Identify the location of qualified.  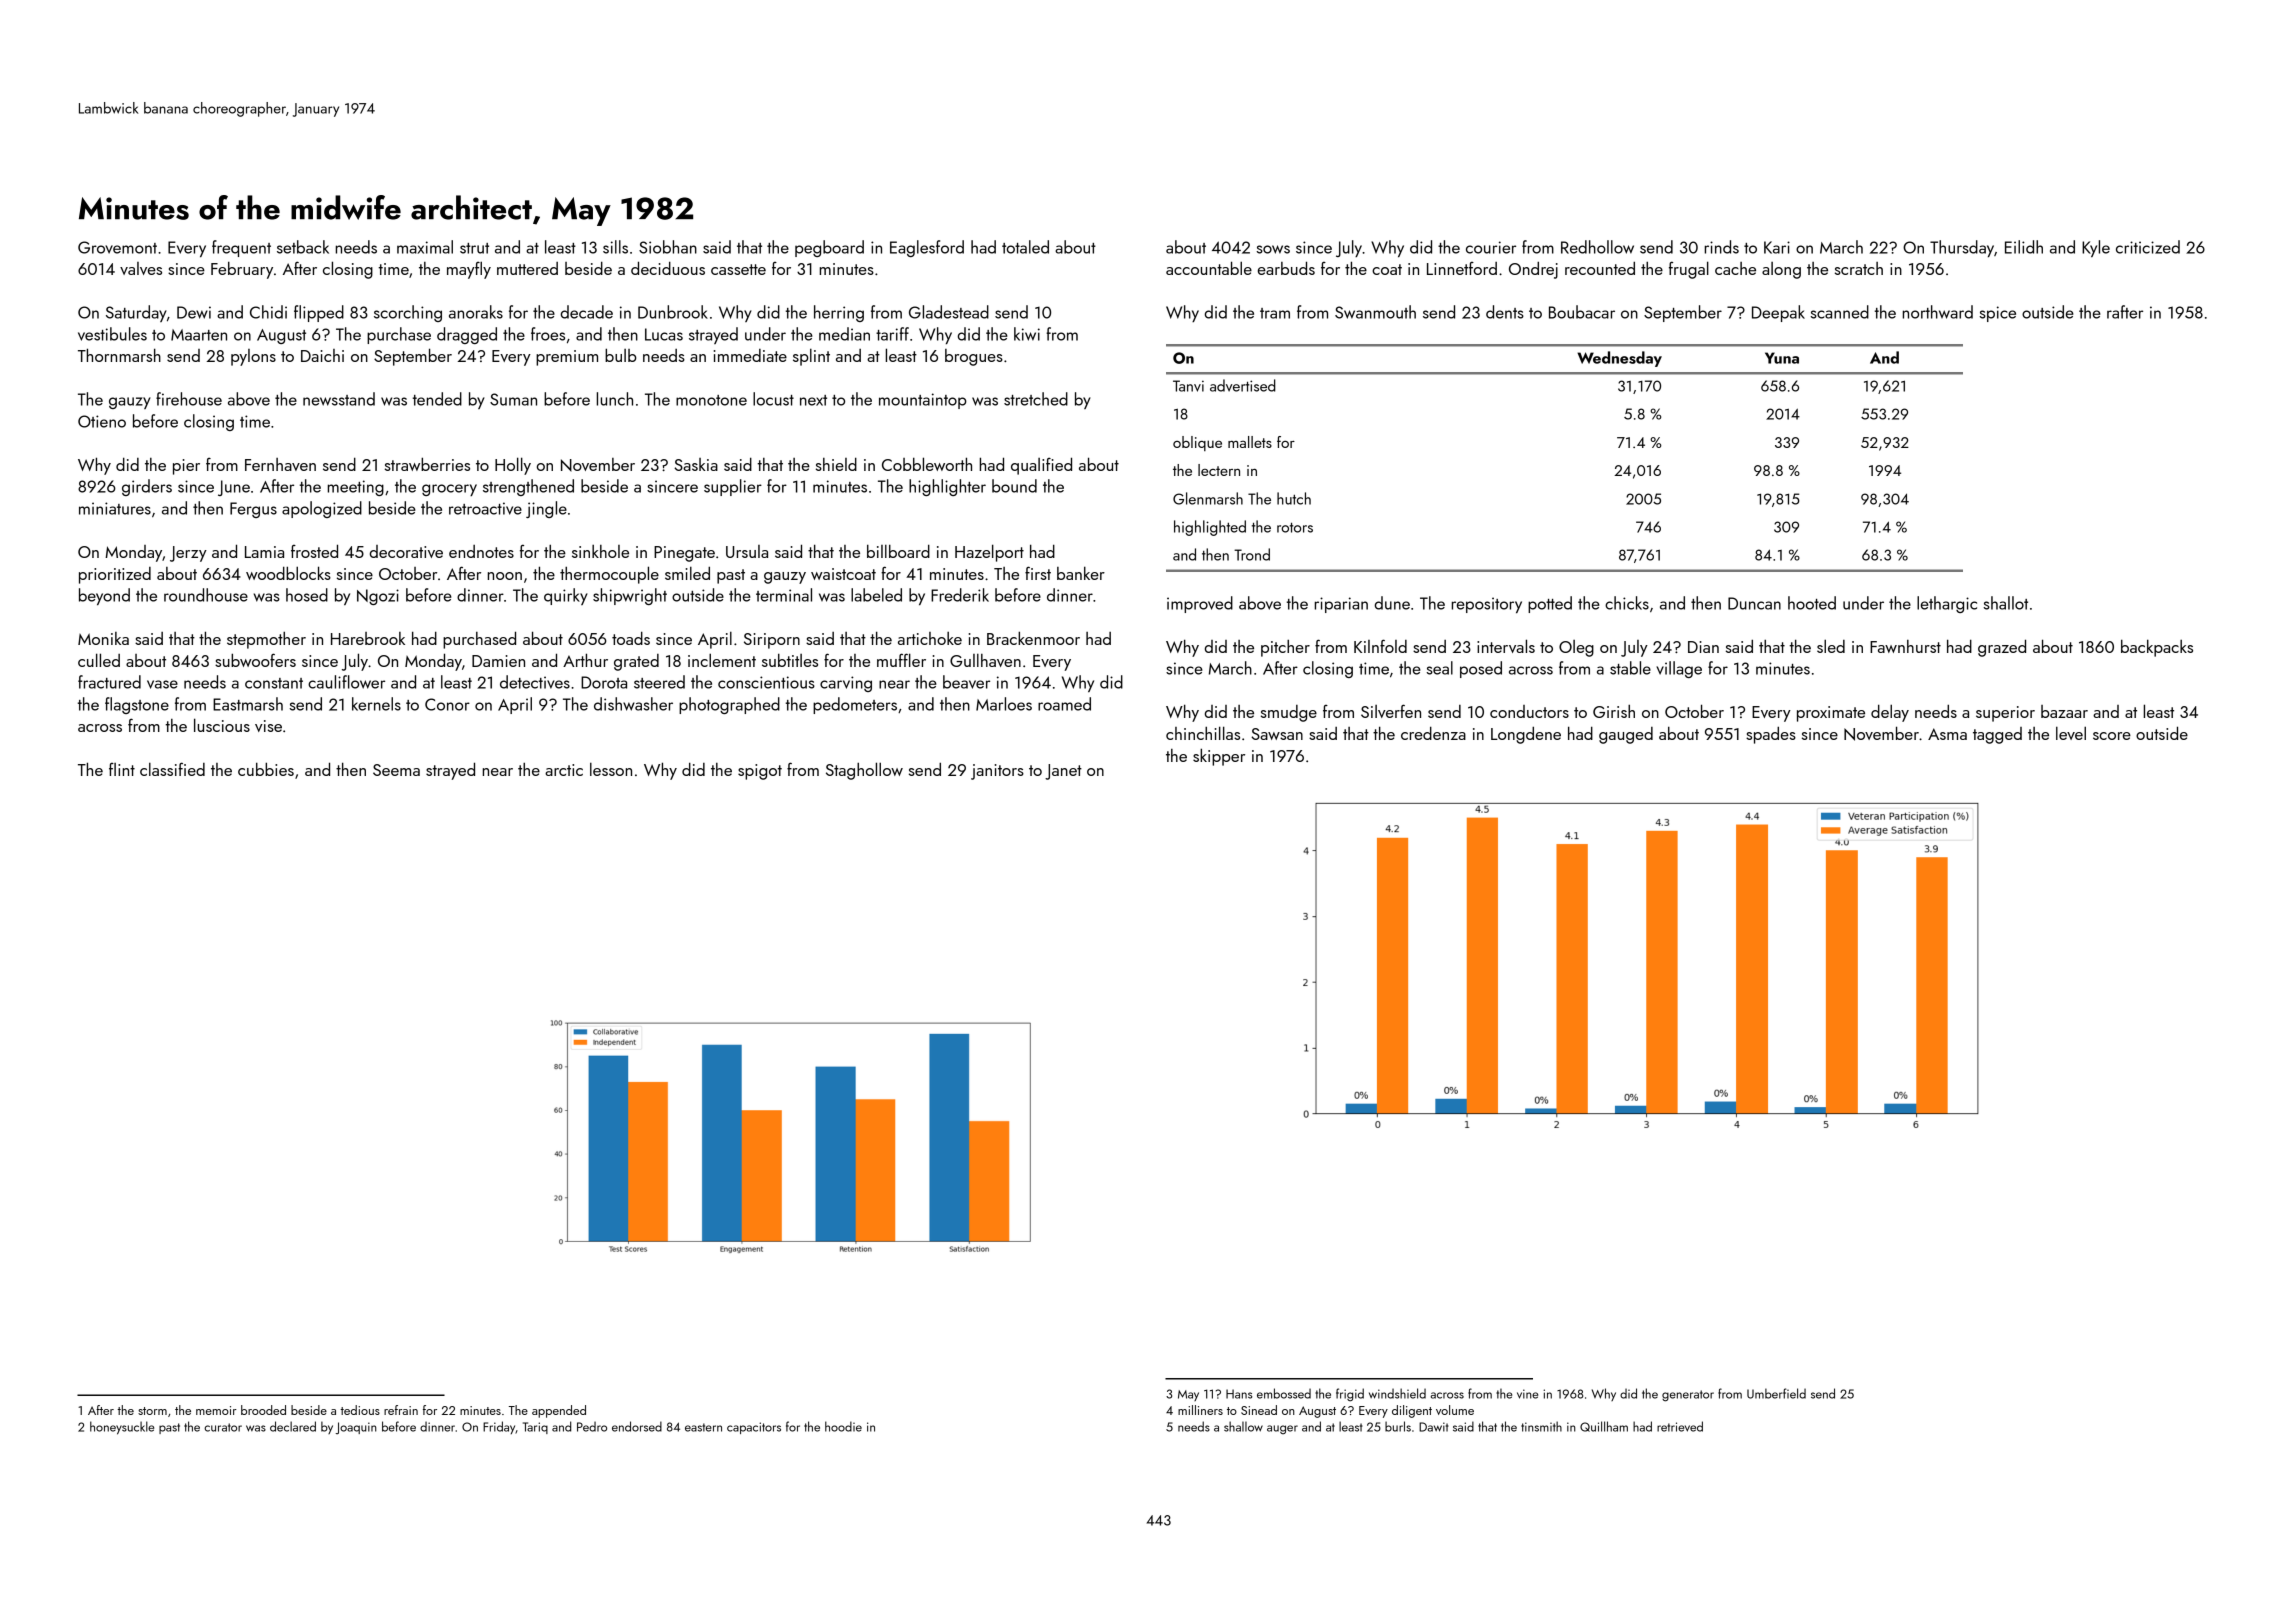
(1041, 466).
